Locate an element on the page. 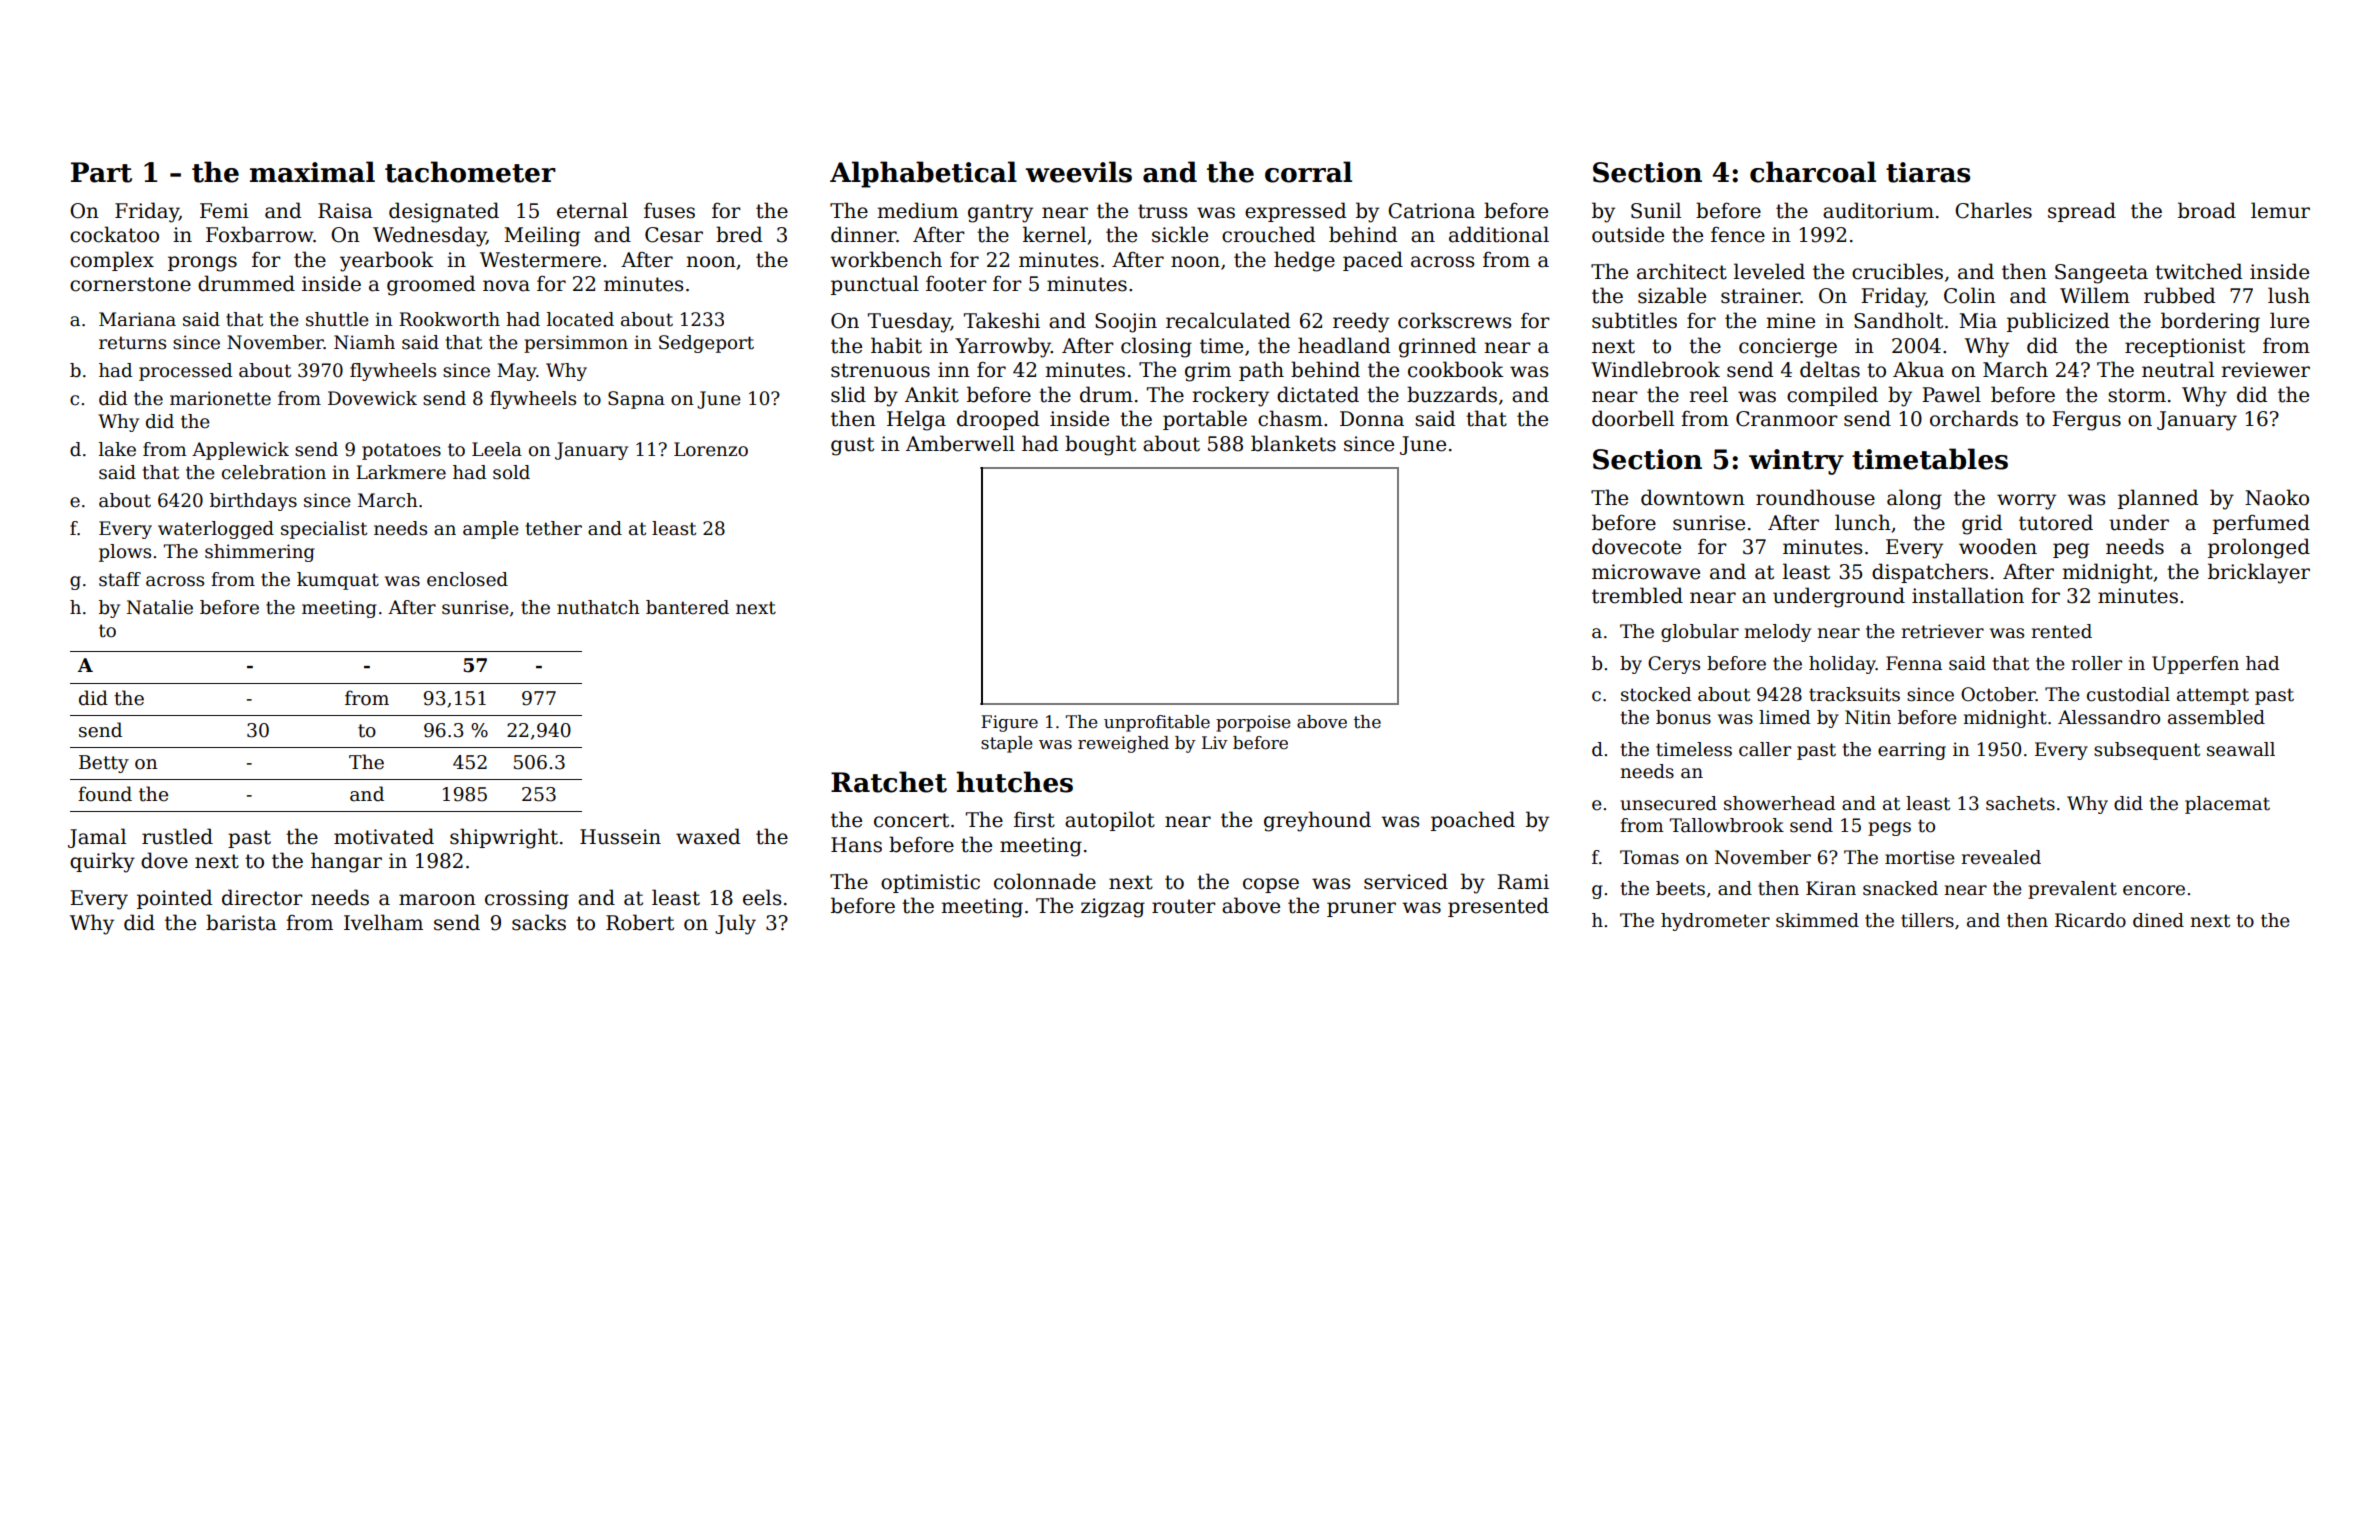  corral is located at coordinates (1308, 172).
